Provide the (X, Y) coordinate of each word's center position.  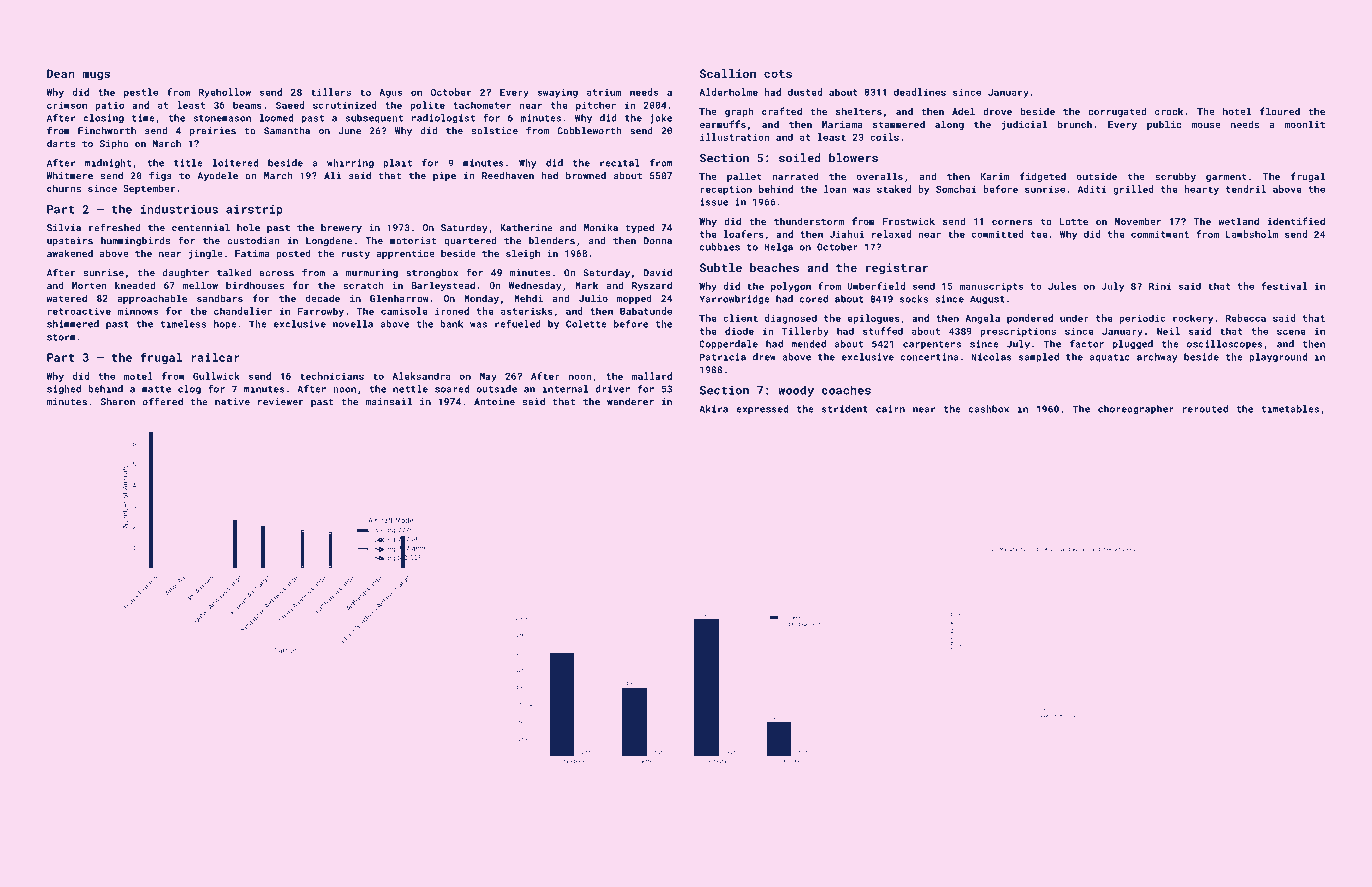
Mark (586, 285)
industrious (179, 209)
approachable (152, 299)
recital (620, 163)
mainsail (389, 402)
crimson (67, 105)
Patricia (723, 357)
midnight (108, 164)
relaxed (891, 234)
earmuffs (723, 124)
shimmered (73, 324)
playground (1278, 358)
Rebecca (1246, 318)
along (949, 125)
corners (1012, 222)
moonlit (1305, 124)
